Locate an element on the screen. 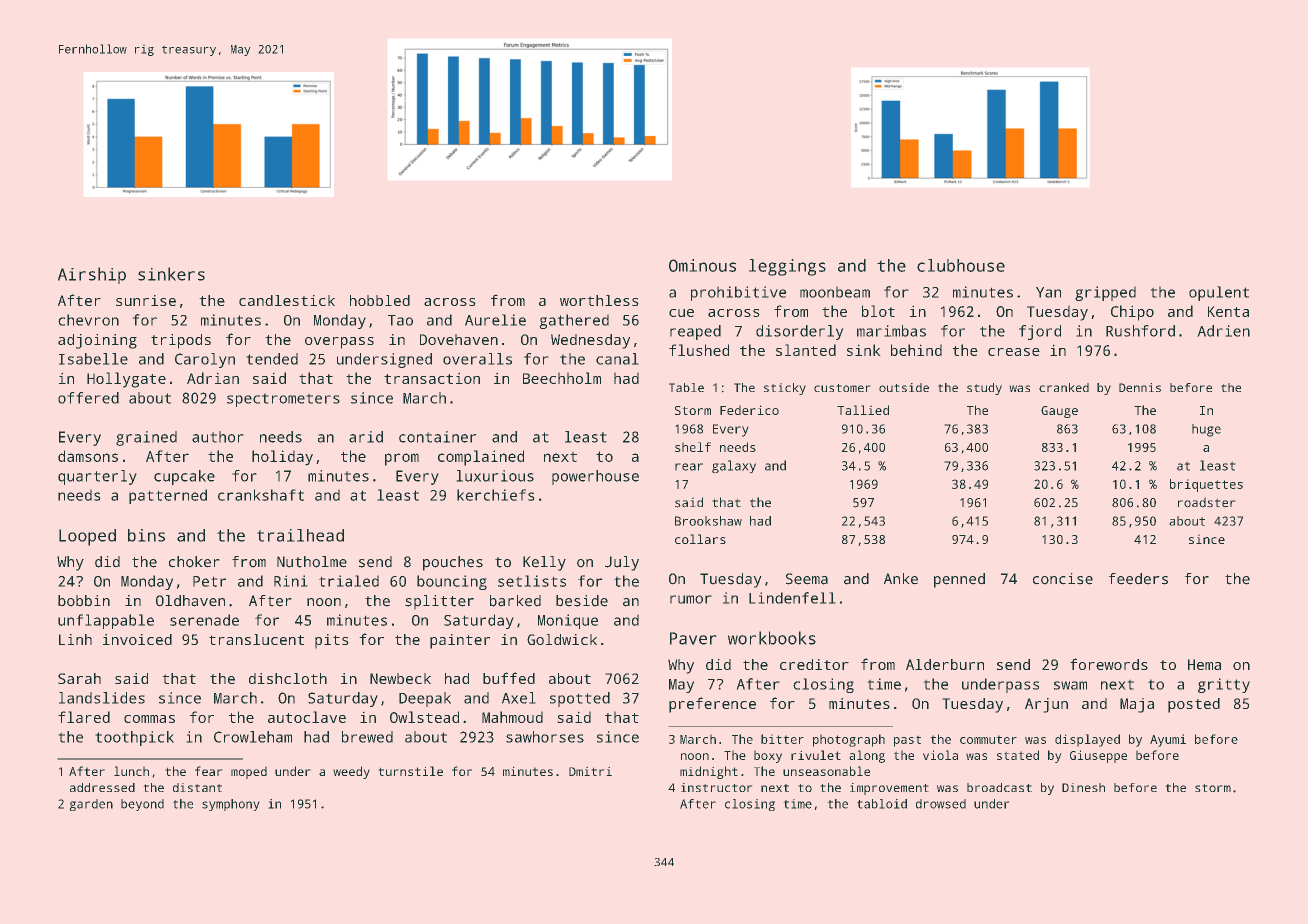  Brookshaw is located at coordinates (708, 521).
